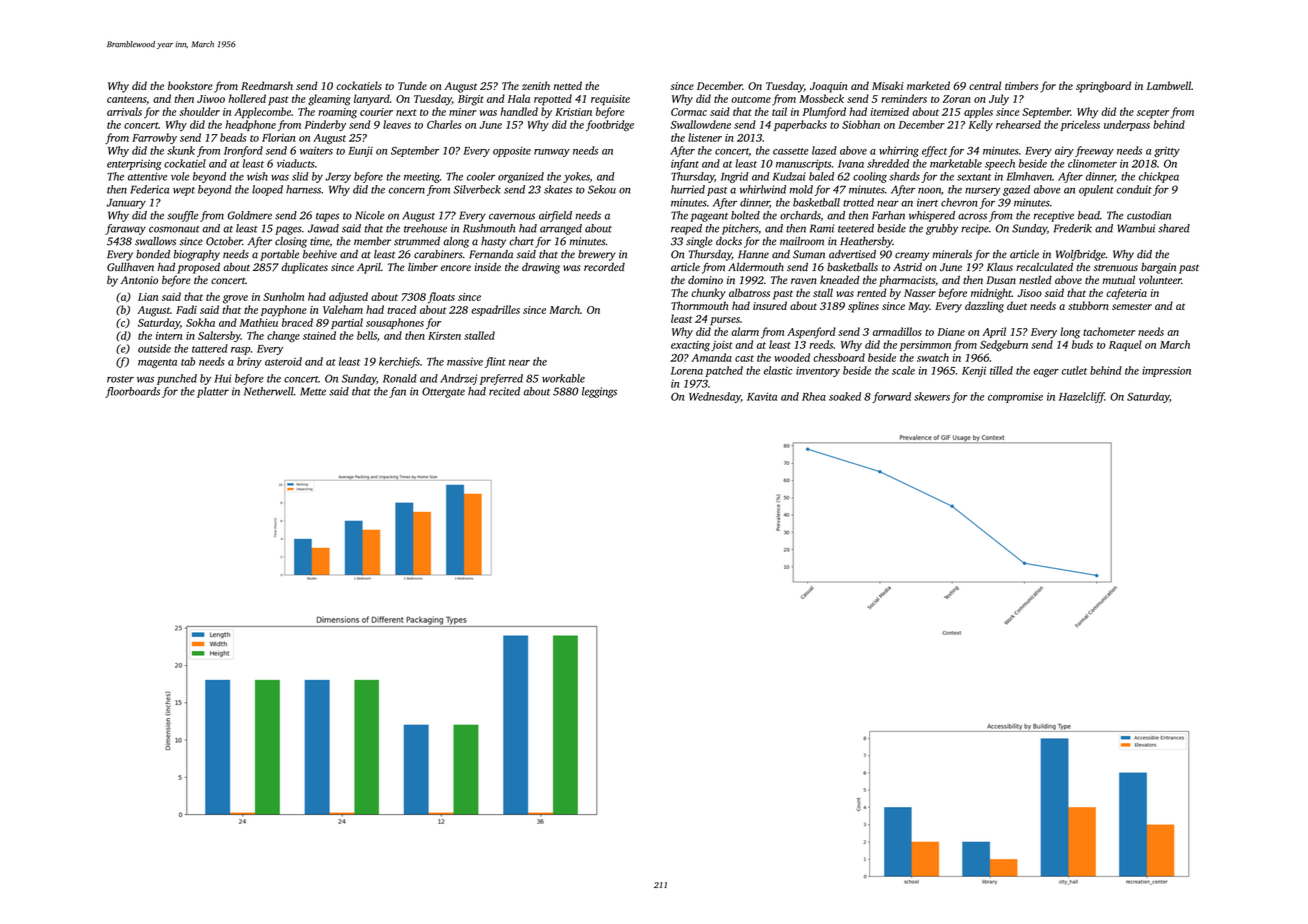 The width and height of the page is (1308, 924). I want to click on pharmacists, so click(907, 281).
